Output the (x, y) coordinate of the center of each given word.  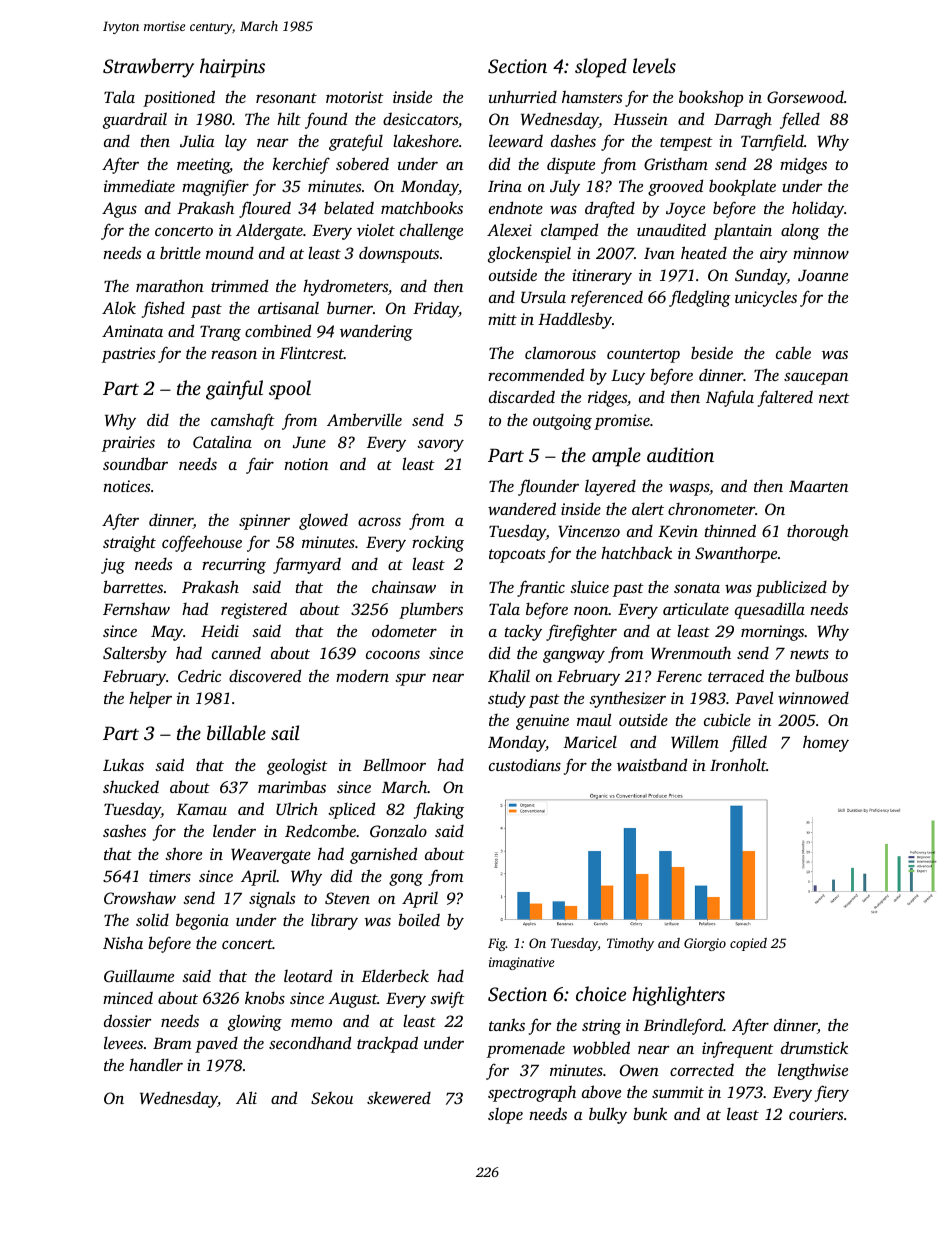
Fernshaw (136, 608)
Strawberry (148, 68)
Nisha (123, 942)
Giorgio (705, 944)
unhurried (523, 96)
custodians (525, 764)
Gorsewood (805, 97)
